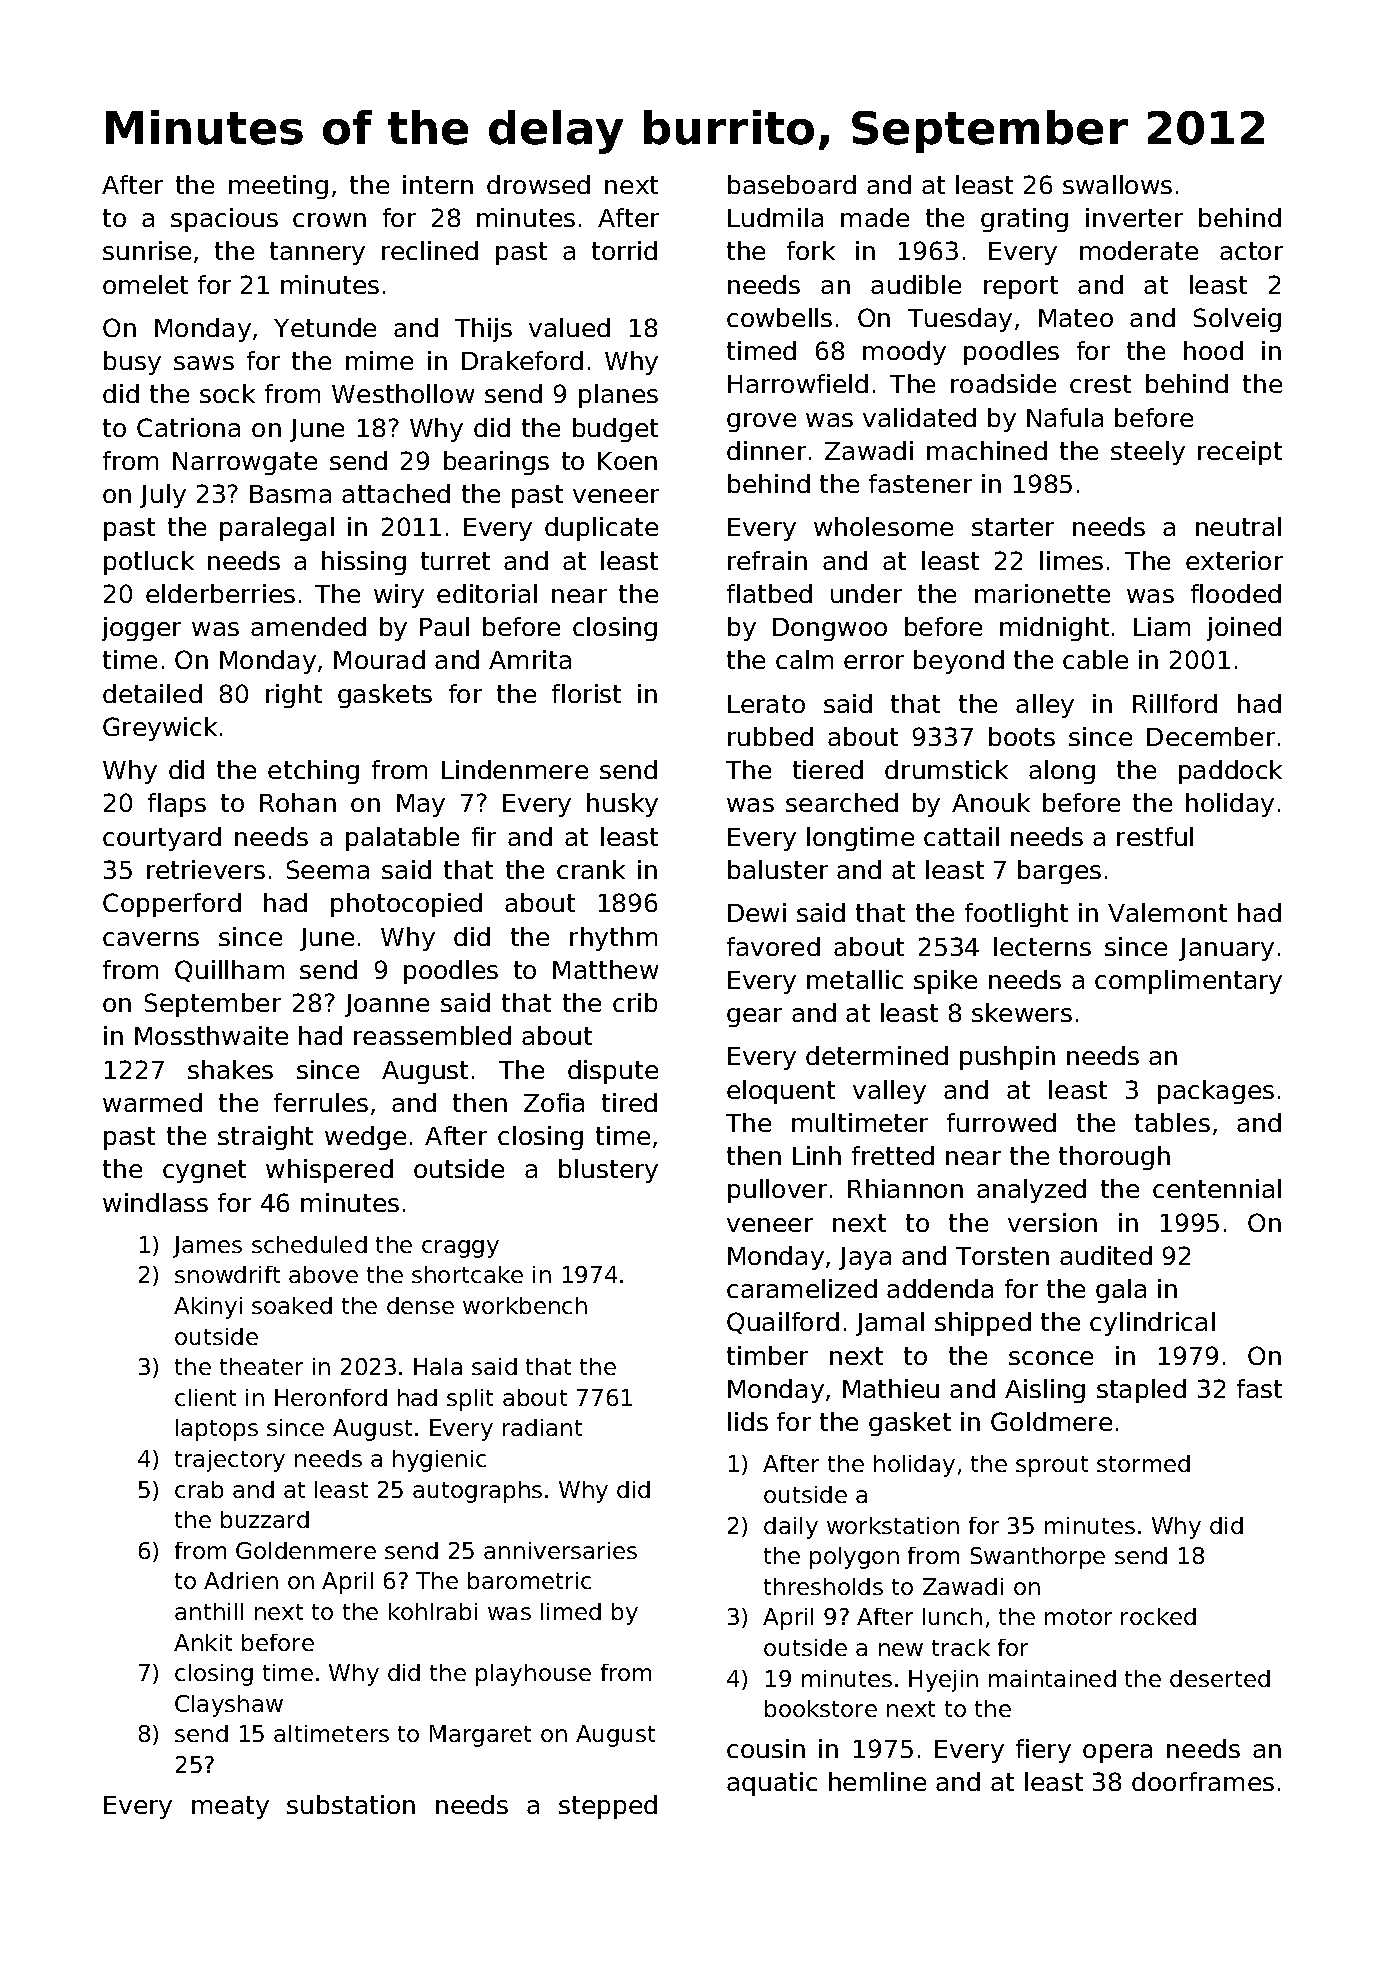 The width and height of the image is (1386, 1969). Describe the element at coordinates (901, 1649) in the image. I see `new` at that location.
